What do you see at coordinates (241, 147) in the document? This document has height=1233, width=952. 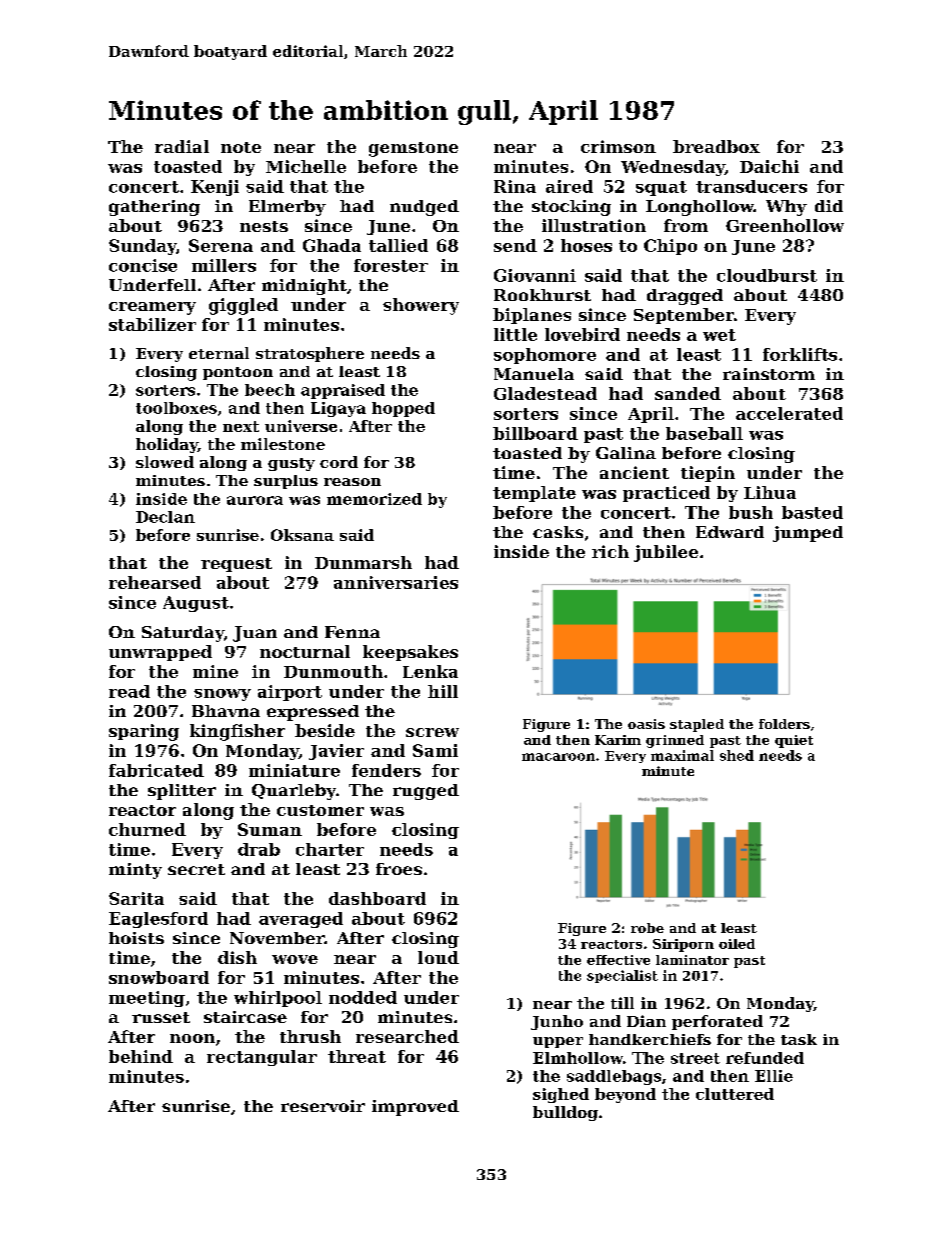 I see `note` at bounding box center [241, 147].
